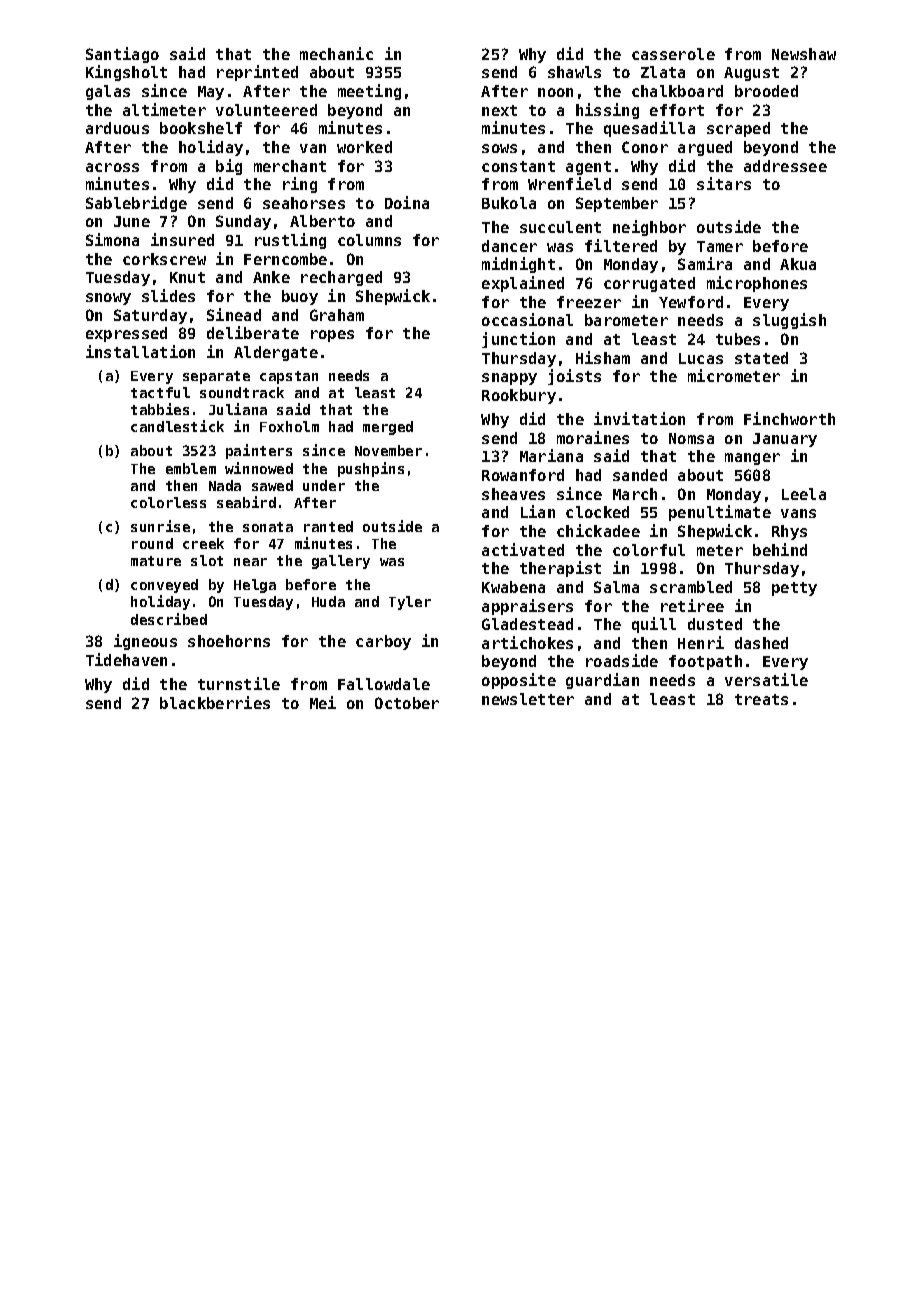 Image resolution: width=924 pixels, height=1308 pixels. Describe the element at coordinates (215, 702) in the document. I see `blackberries` at that location.
